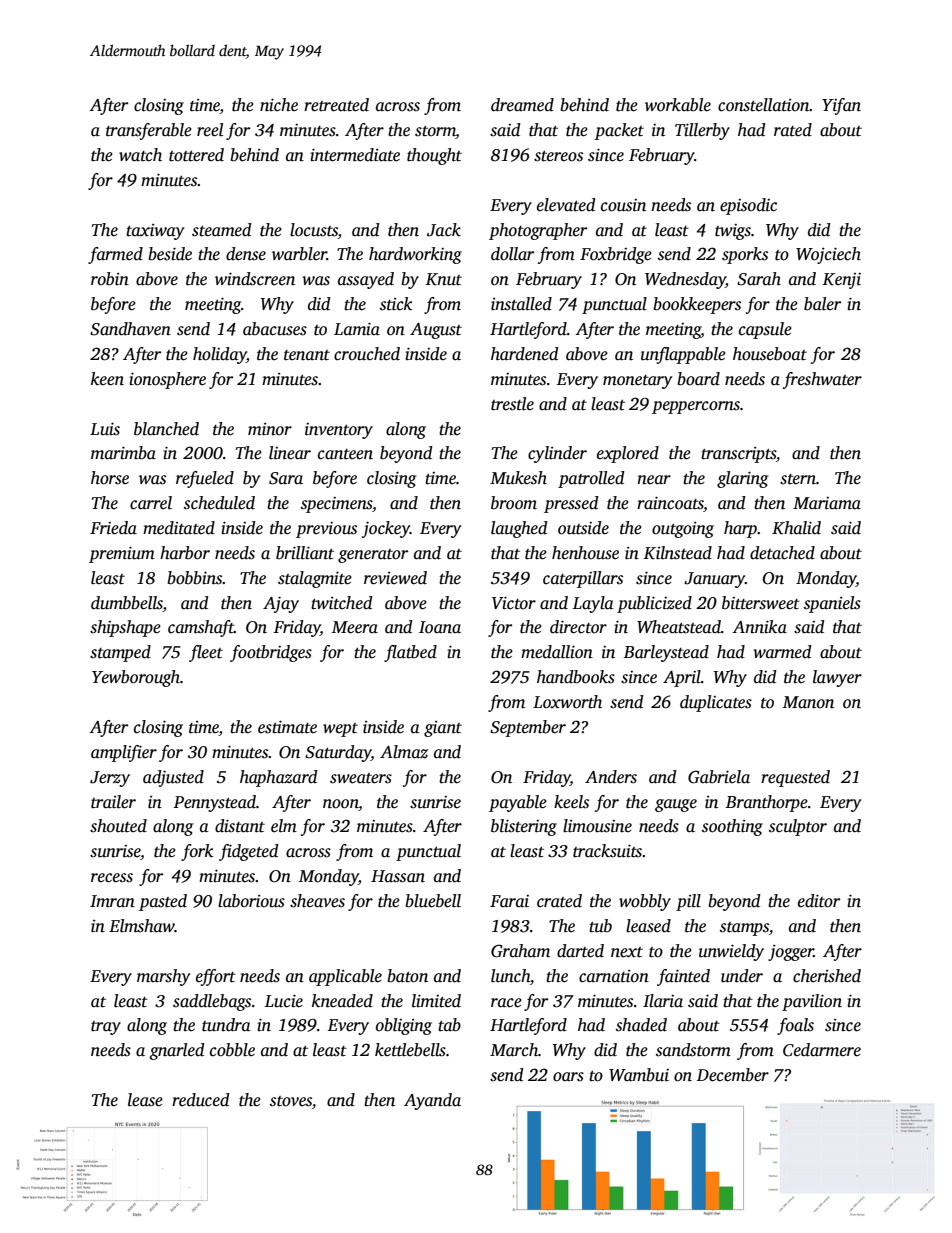 This page has width=952, height=1233. I want to click on effort, so click(216, 977).
